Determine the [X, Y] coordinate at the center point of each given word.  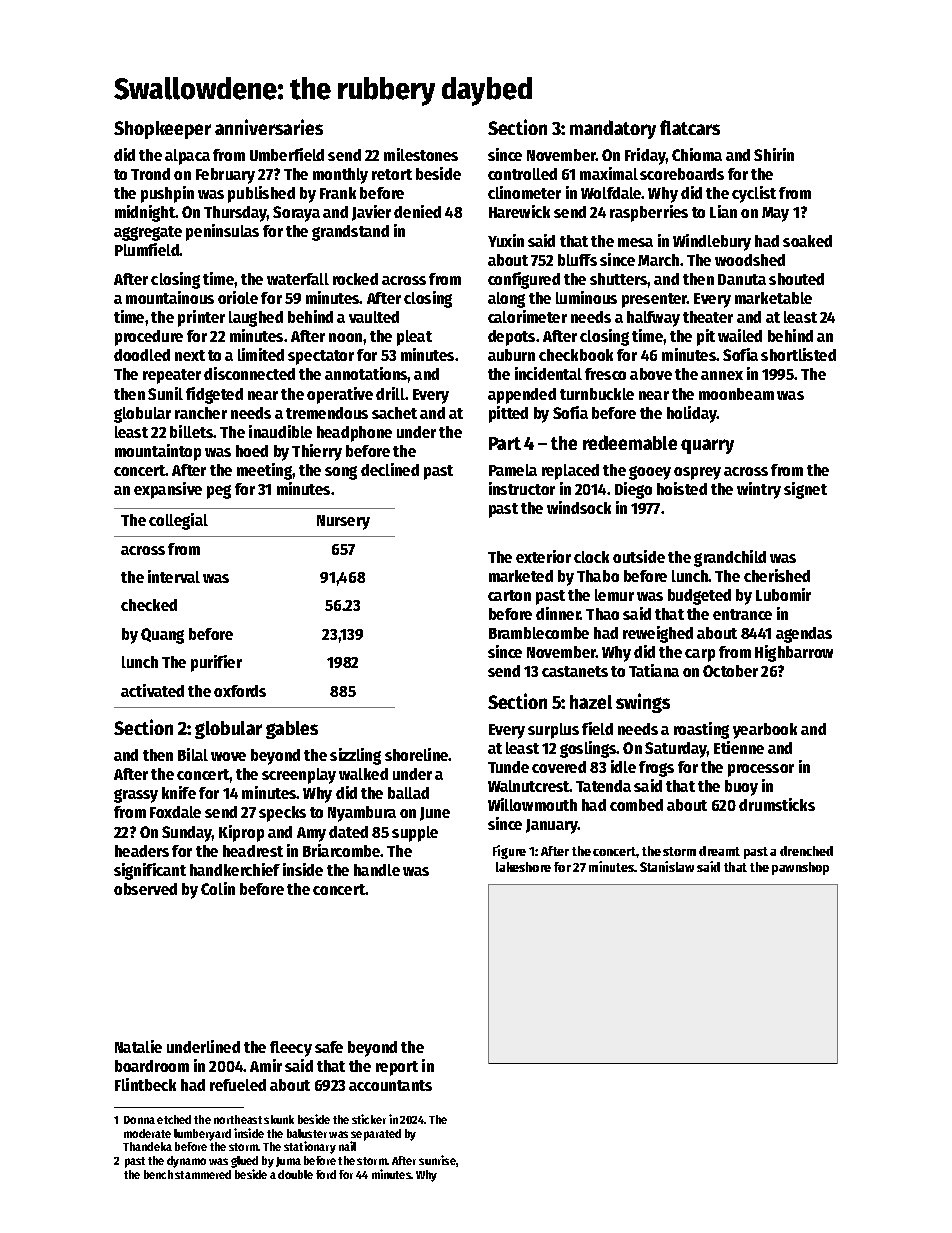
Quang [162, 636]
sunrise [437, 1160]
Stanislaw [667, 866]
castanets [575, 671]
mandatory [613, 129]
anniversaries [269, 127]
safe [329, 1047]
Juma [288, 1162]
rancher [201, 413]
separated [376, 1135]
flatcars [690, 127]
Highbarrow [794, 653]
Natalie [138, 1046]
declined [390, 469]
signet [805, 490]
